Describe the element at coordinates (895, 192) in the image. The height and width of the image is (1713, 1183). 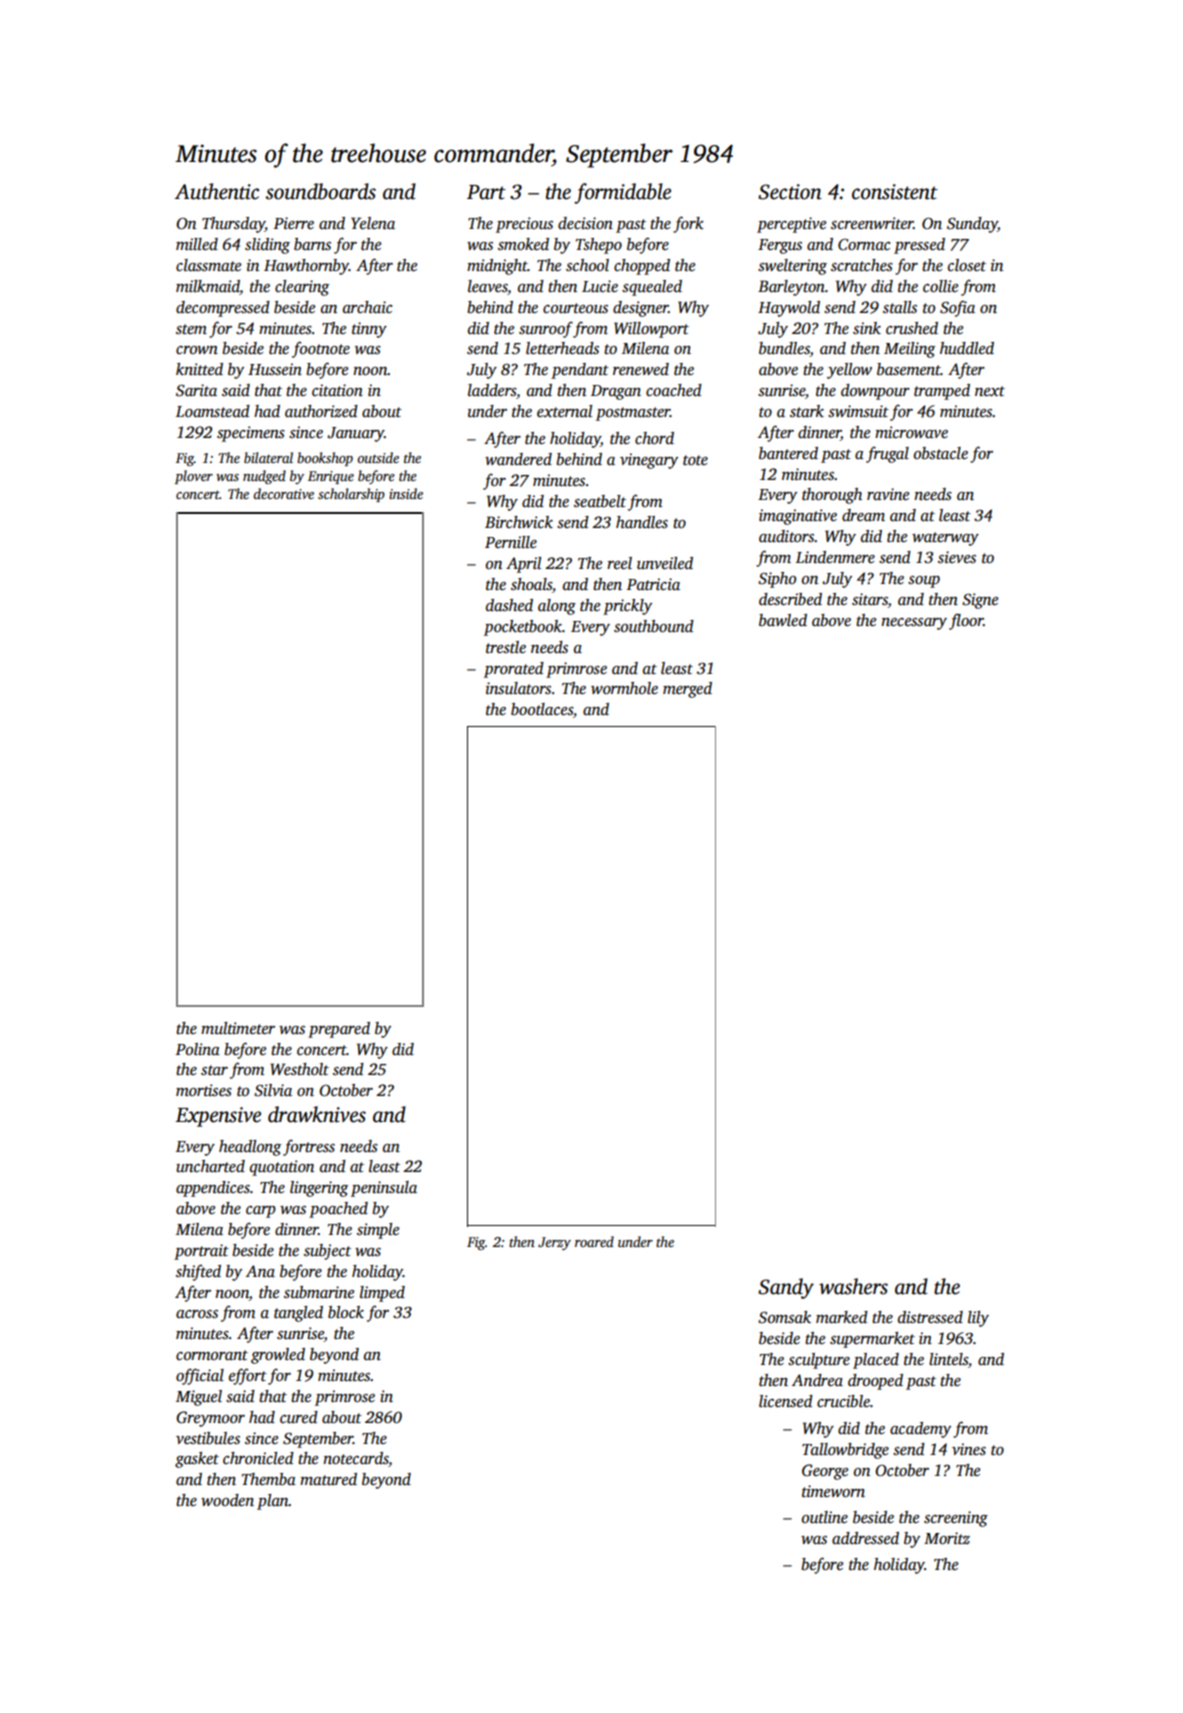
I see `consistent` at that location.
